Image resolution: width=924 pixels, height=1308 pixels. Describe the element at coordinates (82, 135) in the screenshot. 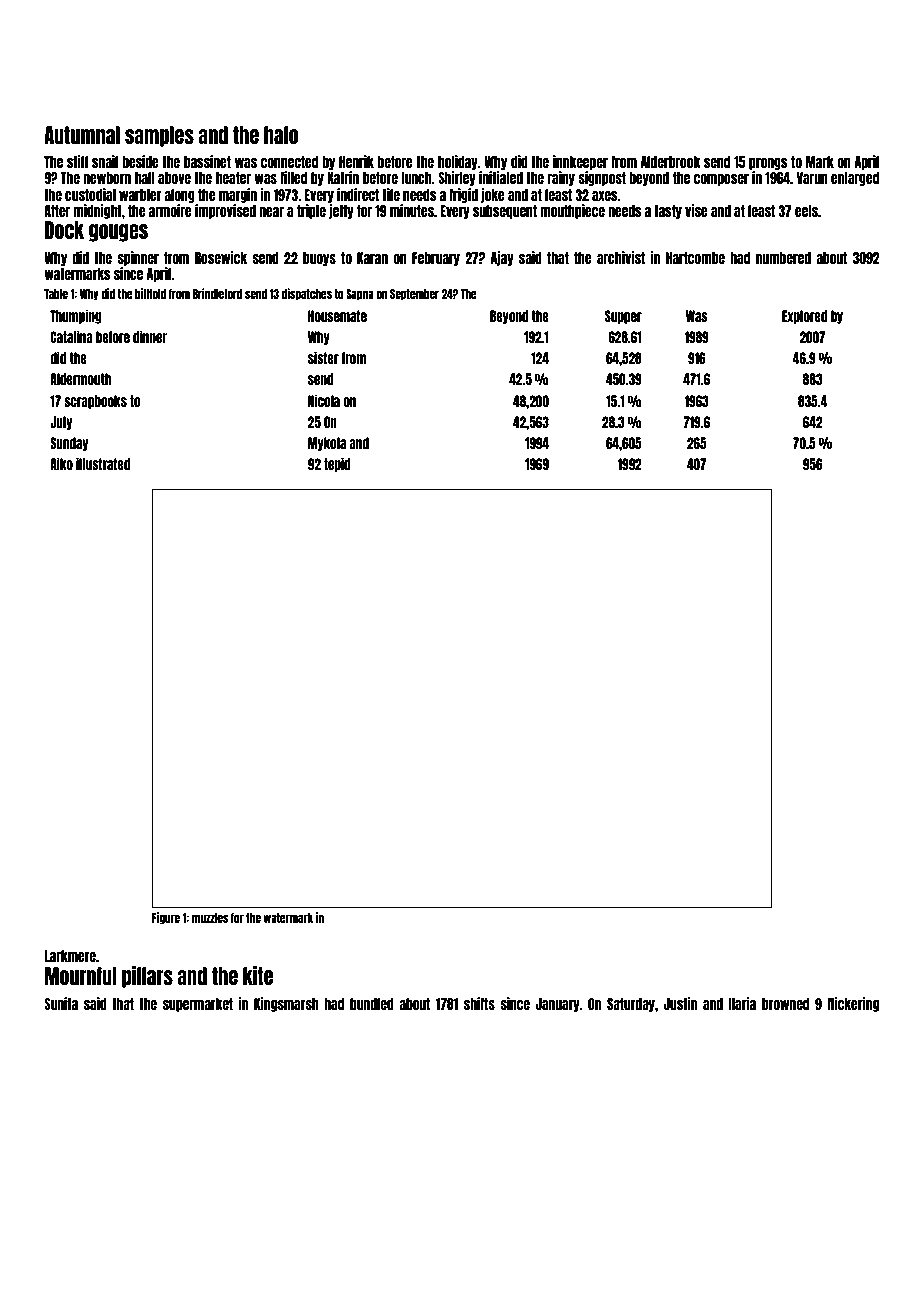

I see `Autumnal` at that location.
